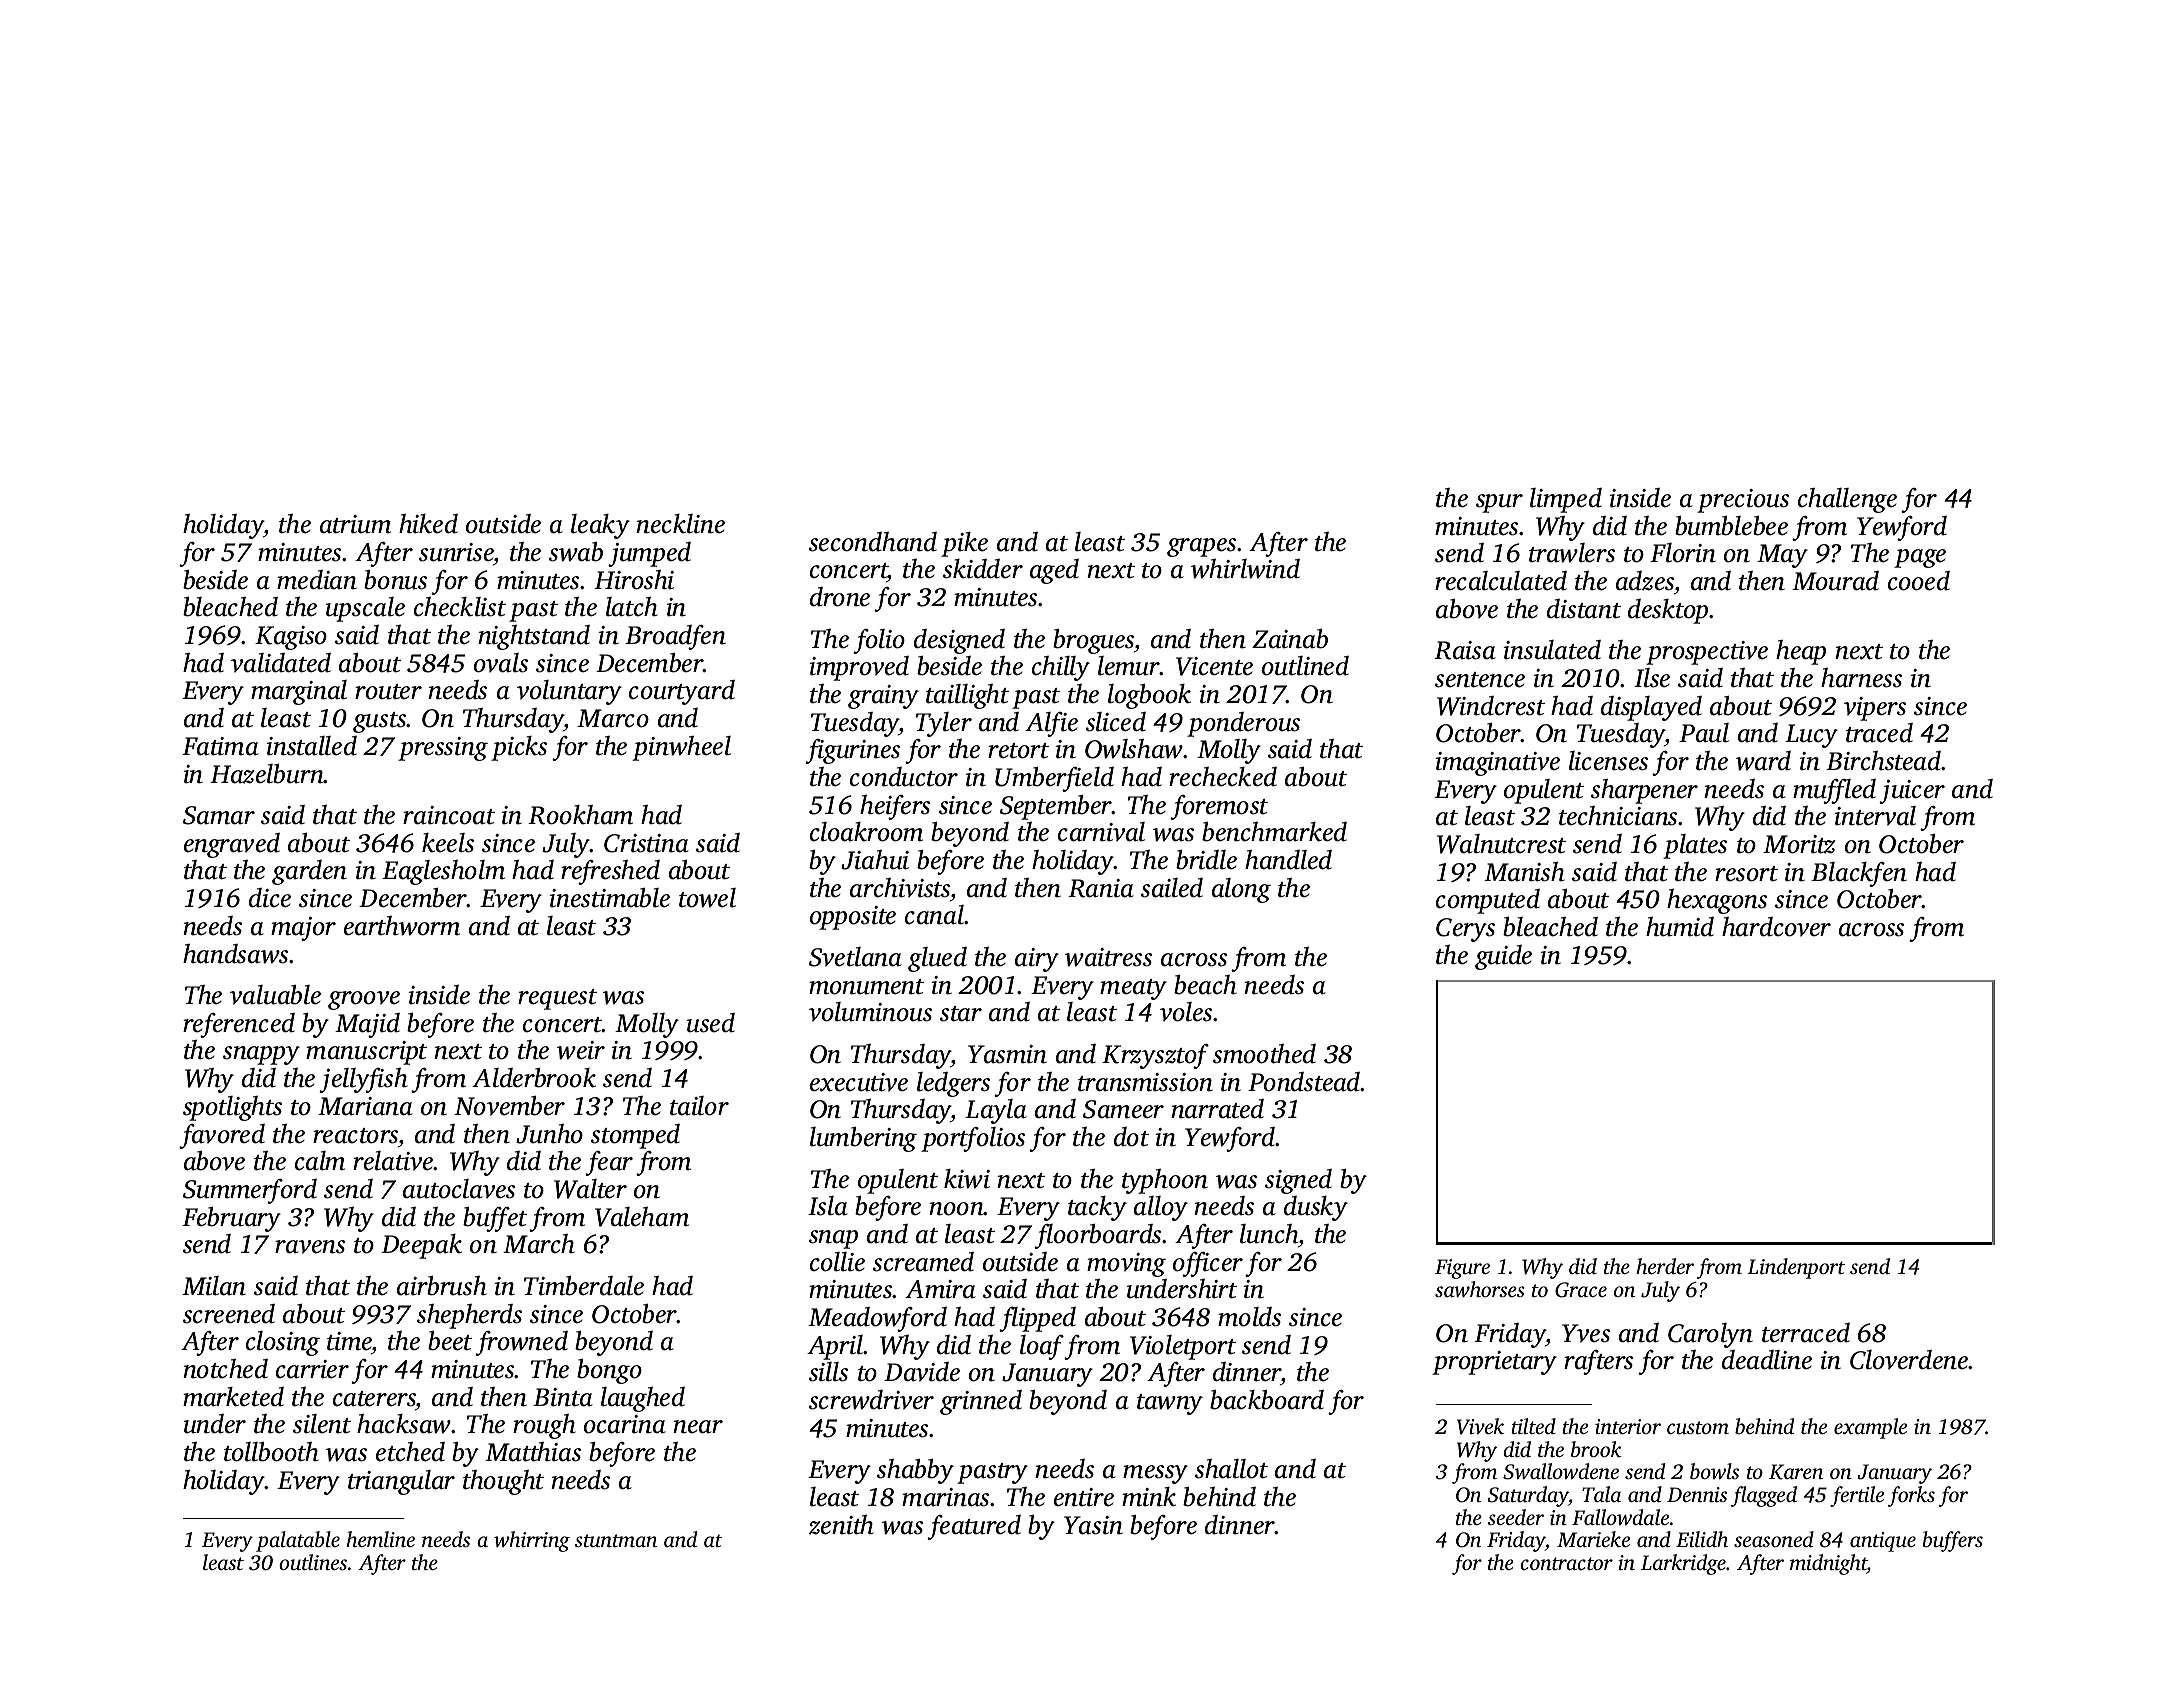 The image size is (2178, 1683). Describe the element at coordinates (533, 1452) in the screenshot. I see `Matthias` at that location.
